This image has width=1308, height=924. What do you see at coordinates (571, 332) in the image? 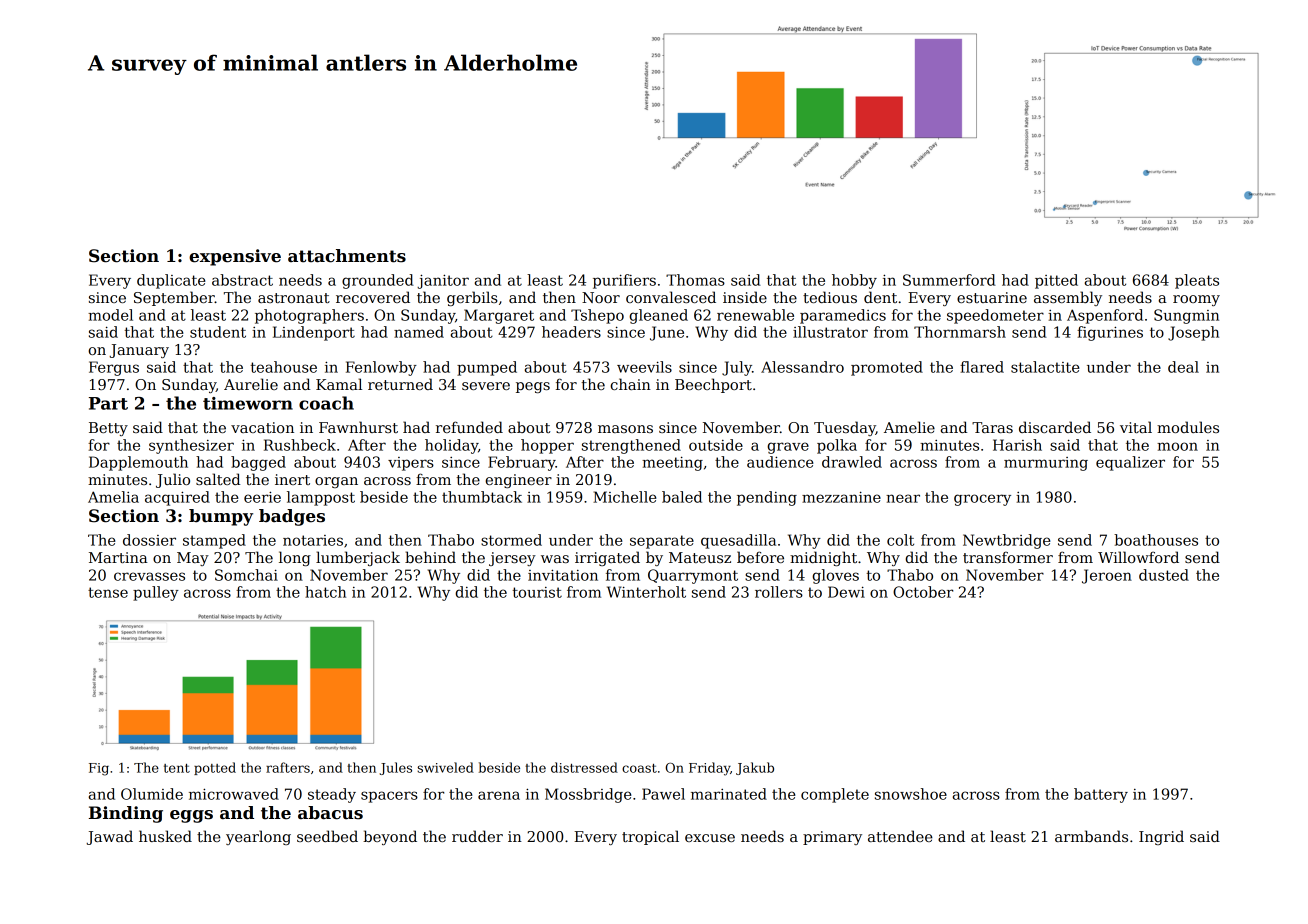
I see `headers` at bounding box center [571, 332].
